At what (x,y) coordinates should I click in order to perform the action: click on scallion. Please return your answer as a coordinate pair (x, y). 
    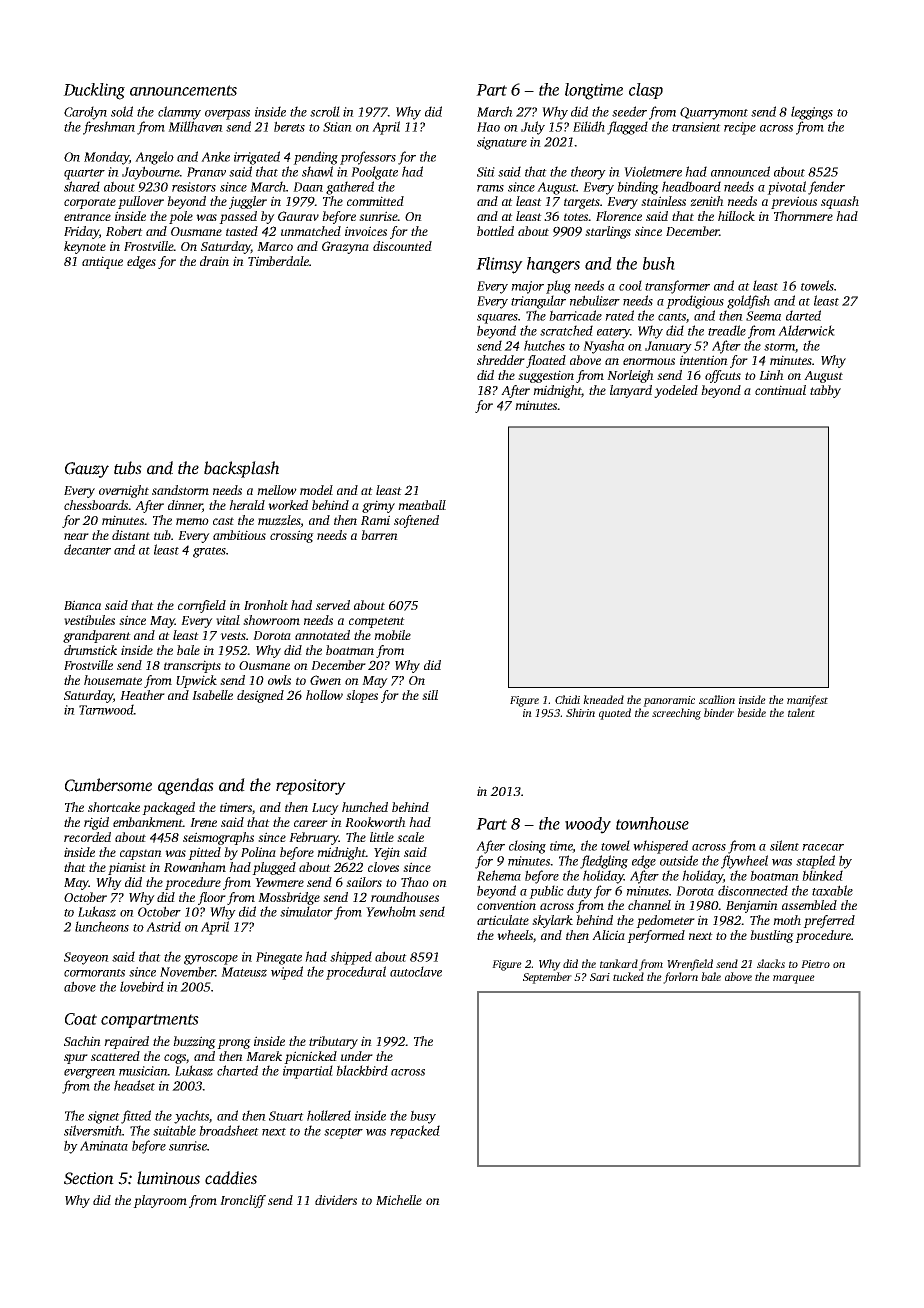
    Looking at the image, I should click on (717, 699).
